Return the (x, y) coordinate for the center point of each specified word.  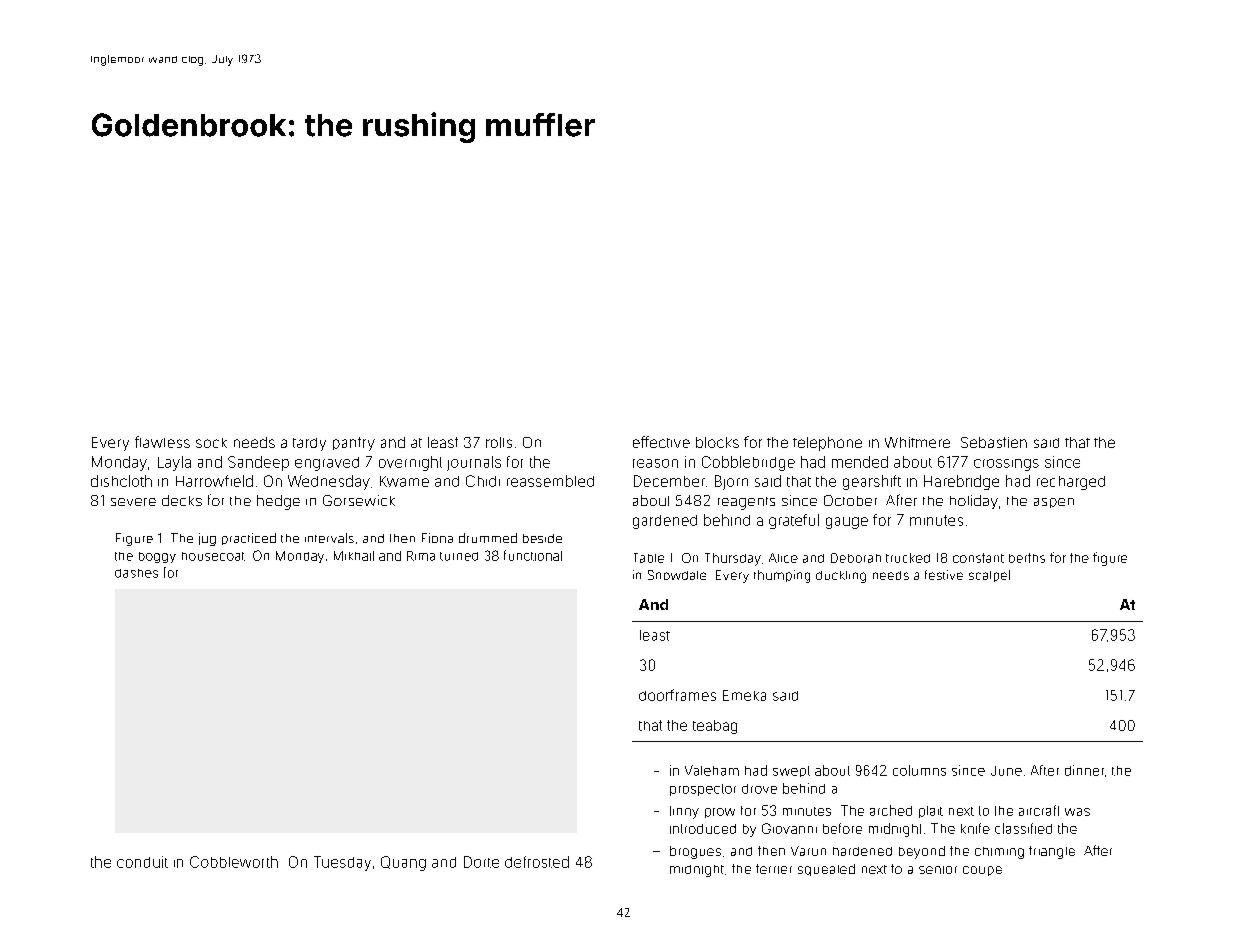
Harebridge (961, 482)
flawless (162, 442)
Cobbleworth (234, 862)
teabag (715, 727)
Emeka (744, 695)
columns (919, 770)
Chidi (483, 481)
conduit (142, 862)
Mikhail (354, 556)
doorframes (677, 695)
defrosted (537, 862)
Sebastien (994, 442)
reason (655, 463)
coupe (982, 871)
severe (133, 502)
